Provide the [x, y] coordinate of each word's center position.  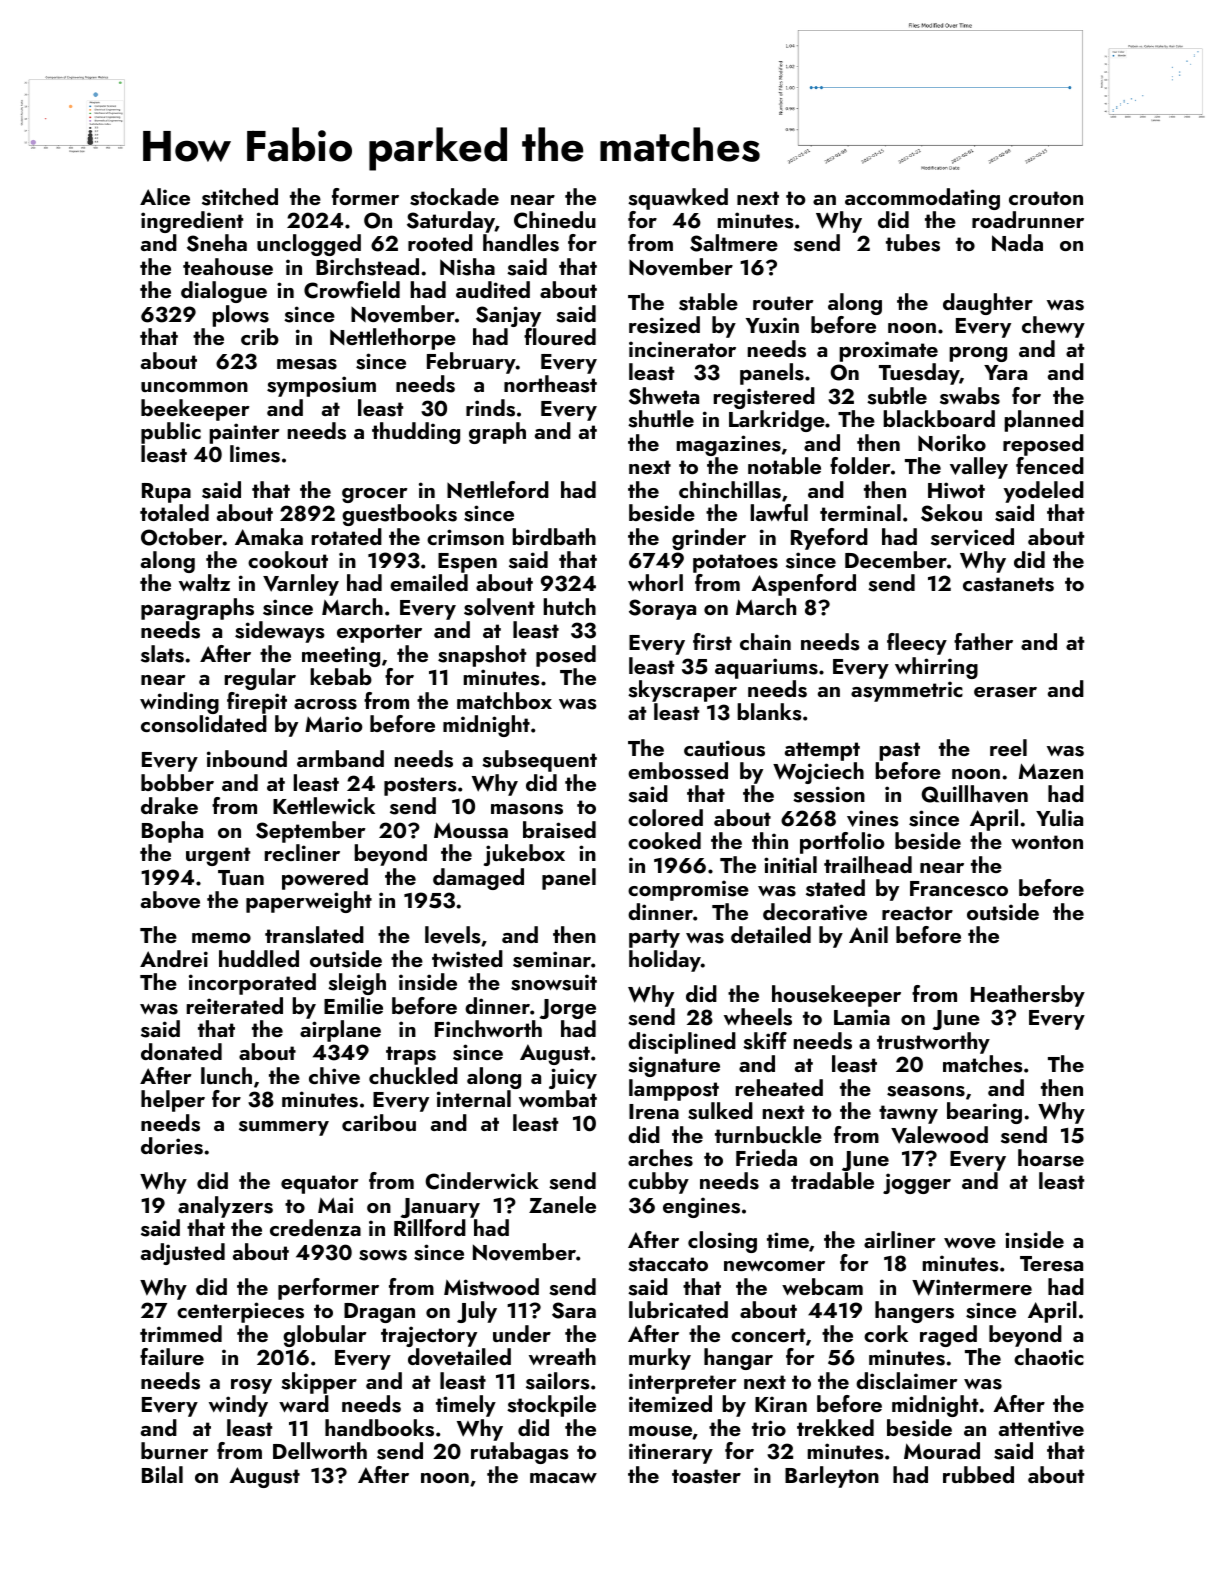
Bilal [162, 1474]
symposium [321, 386]
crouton [1046, 198]
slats [162, 654]
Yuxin [772, 325]
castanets [1008, 584]
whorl [655, 582]
